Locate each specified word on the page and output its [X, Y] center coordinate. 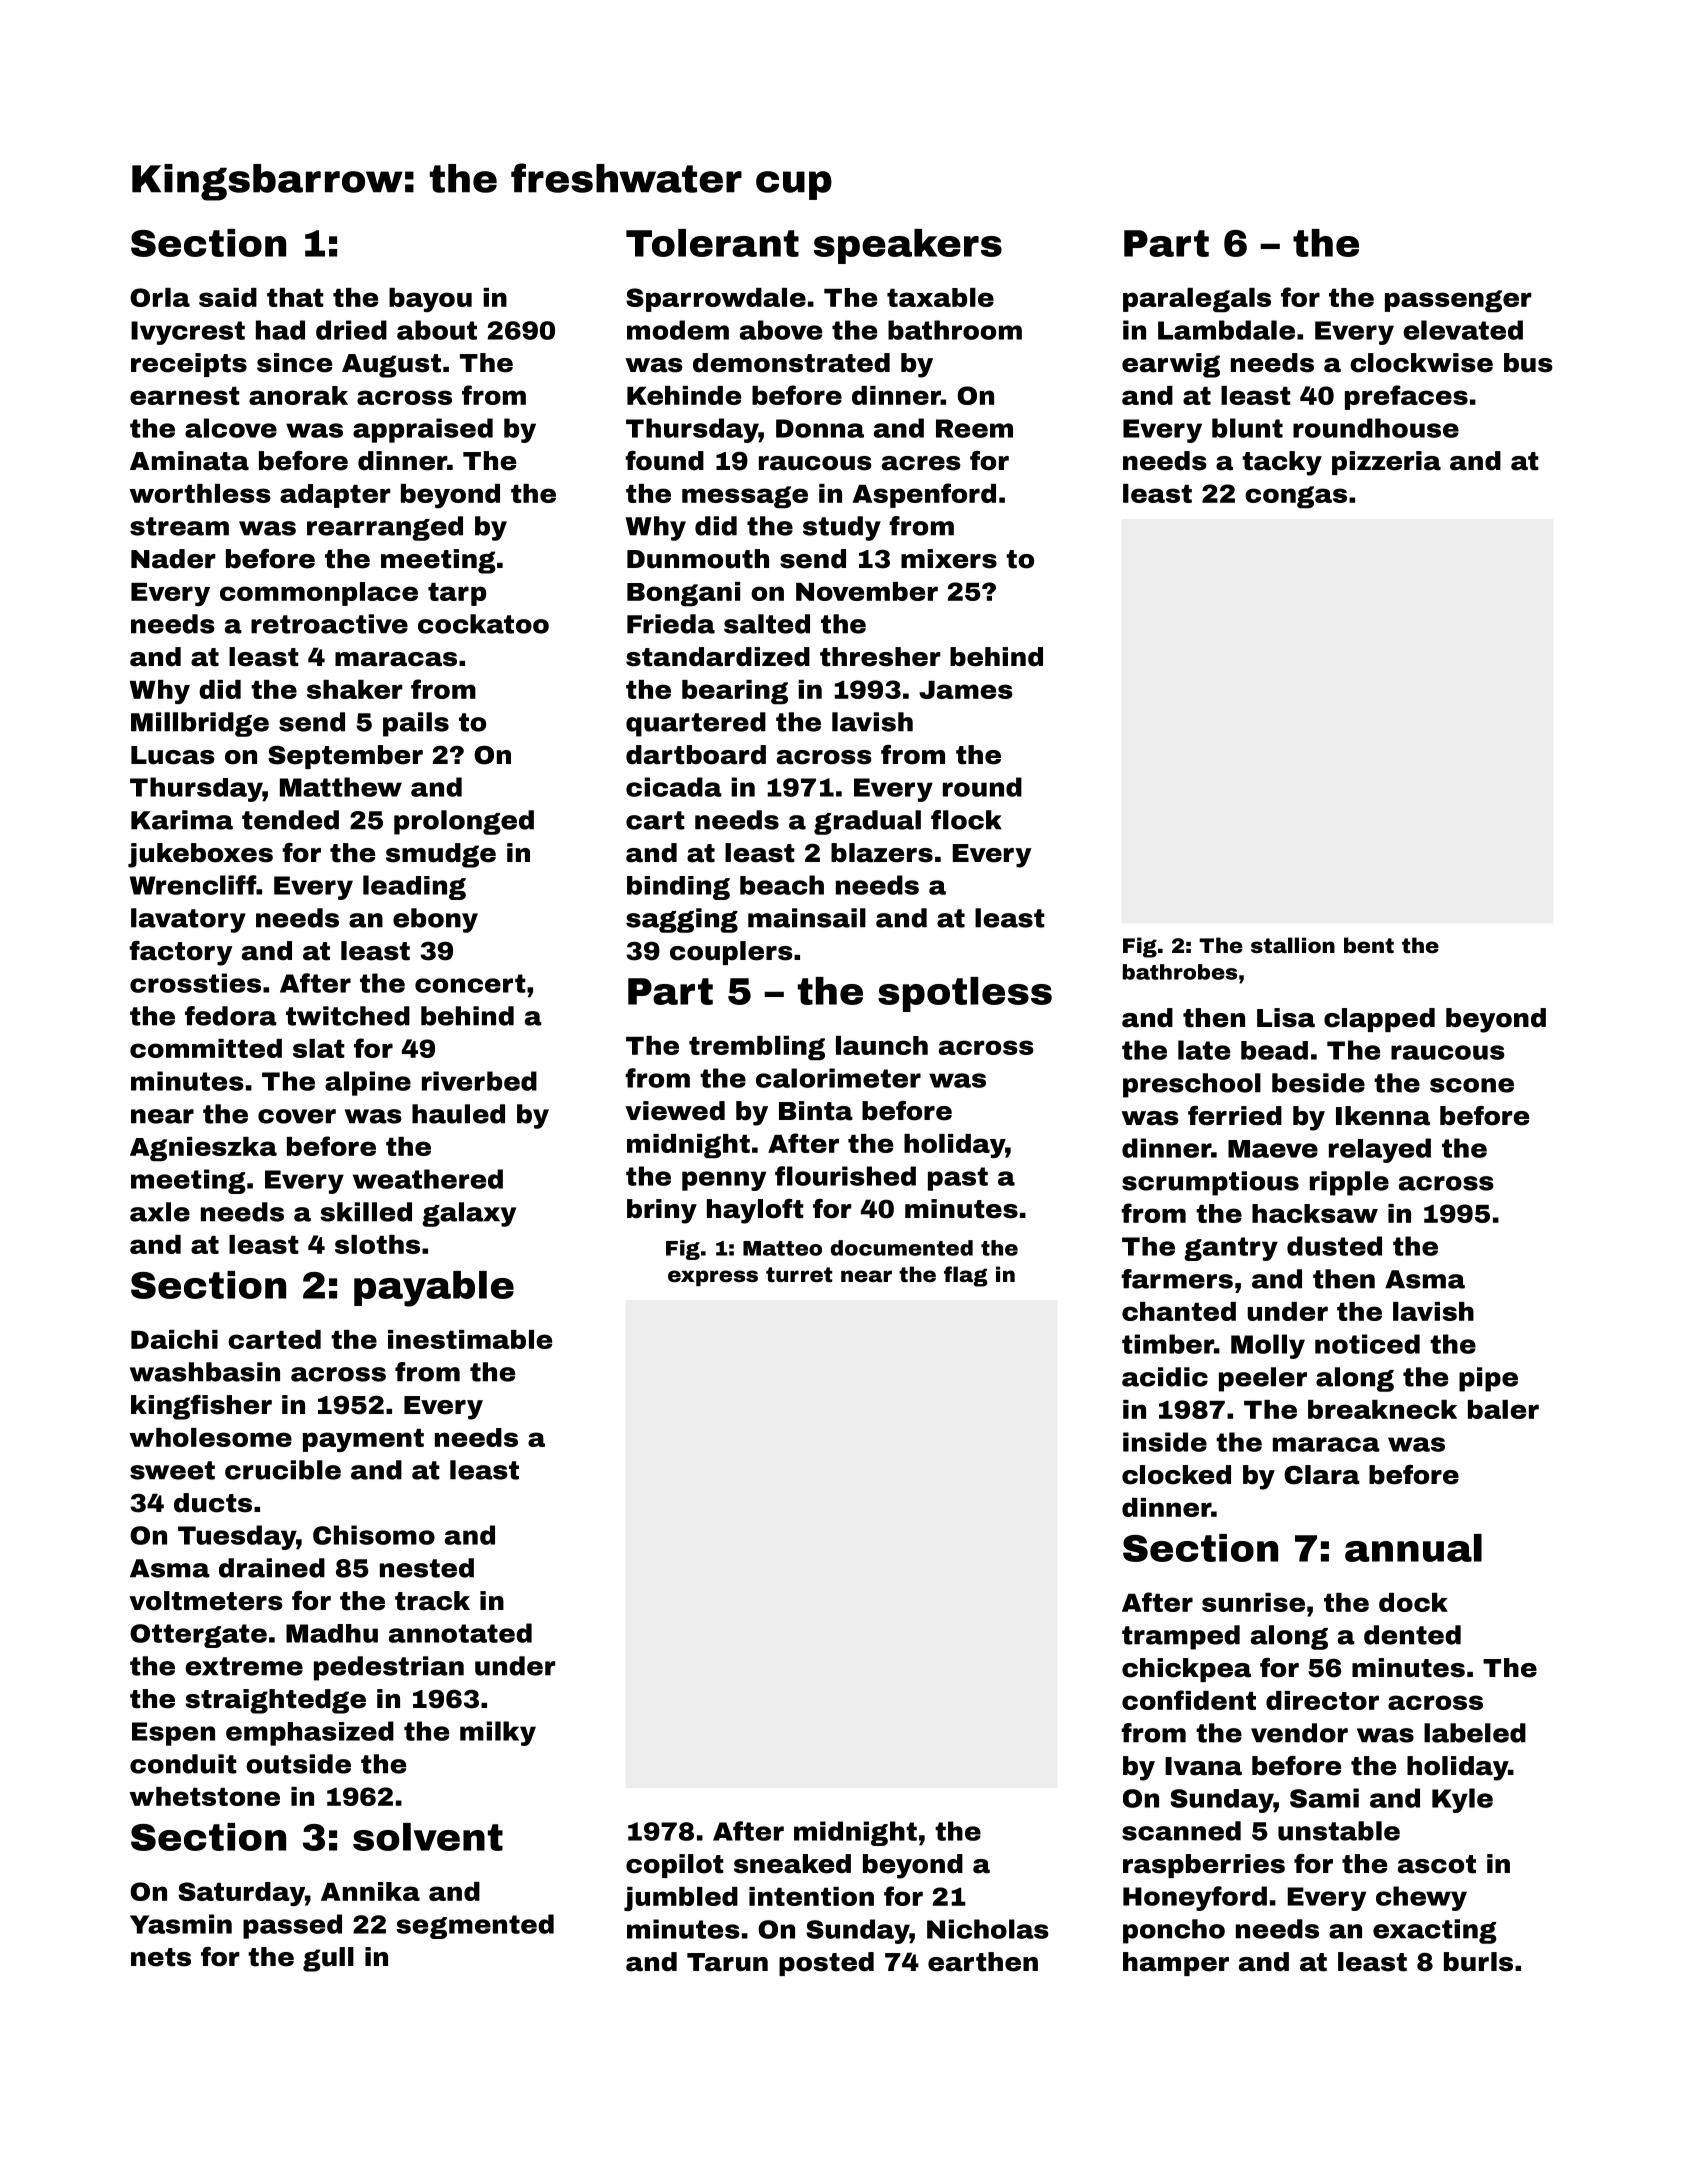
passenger [1458, 301]
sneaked [792, 1864]
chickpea [1186, 1670]
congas [1296, 497]
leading [414, 887]
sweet [172, 1470]
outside [298, 1764]
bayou [430, 300]
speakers [908, 246]
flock [966, 820]
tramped [1181, 1637]
